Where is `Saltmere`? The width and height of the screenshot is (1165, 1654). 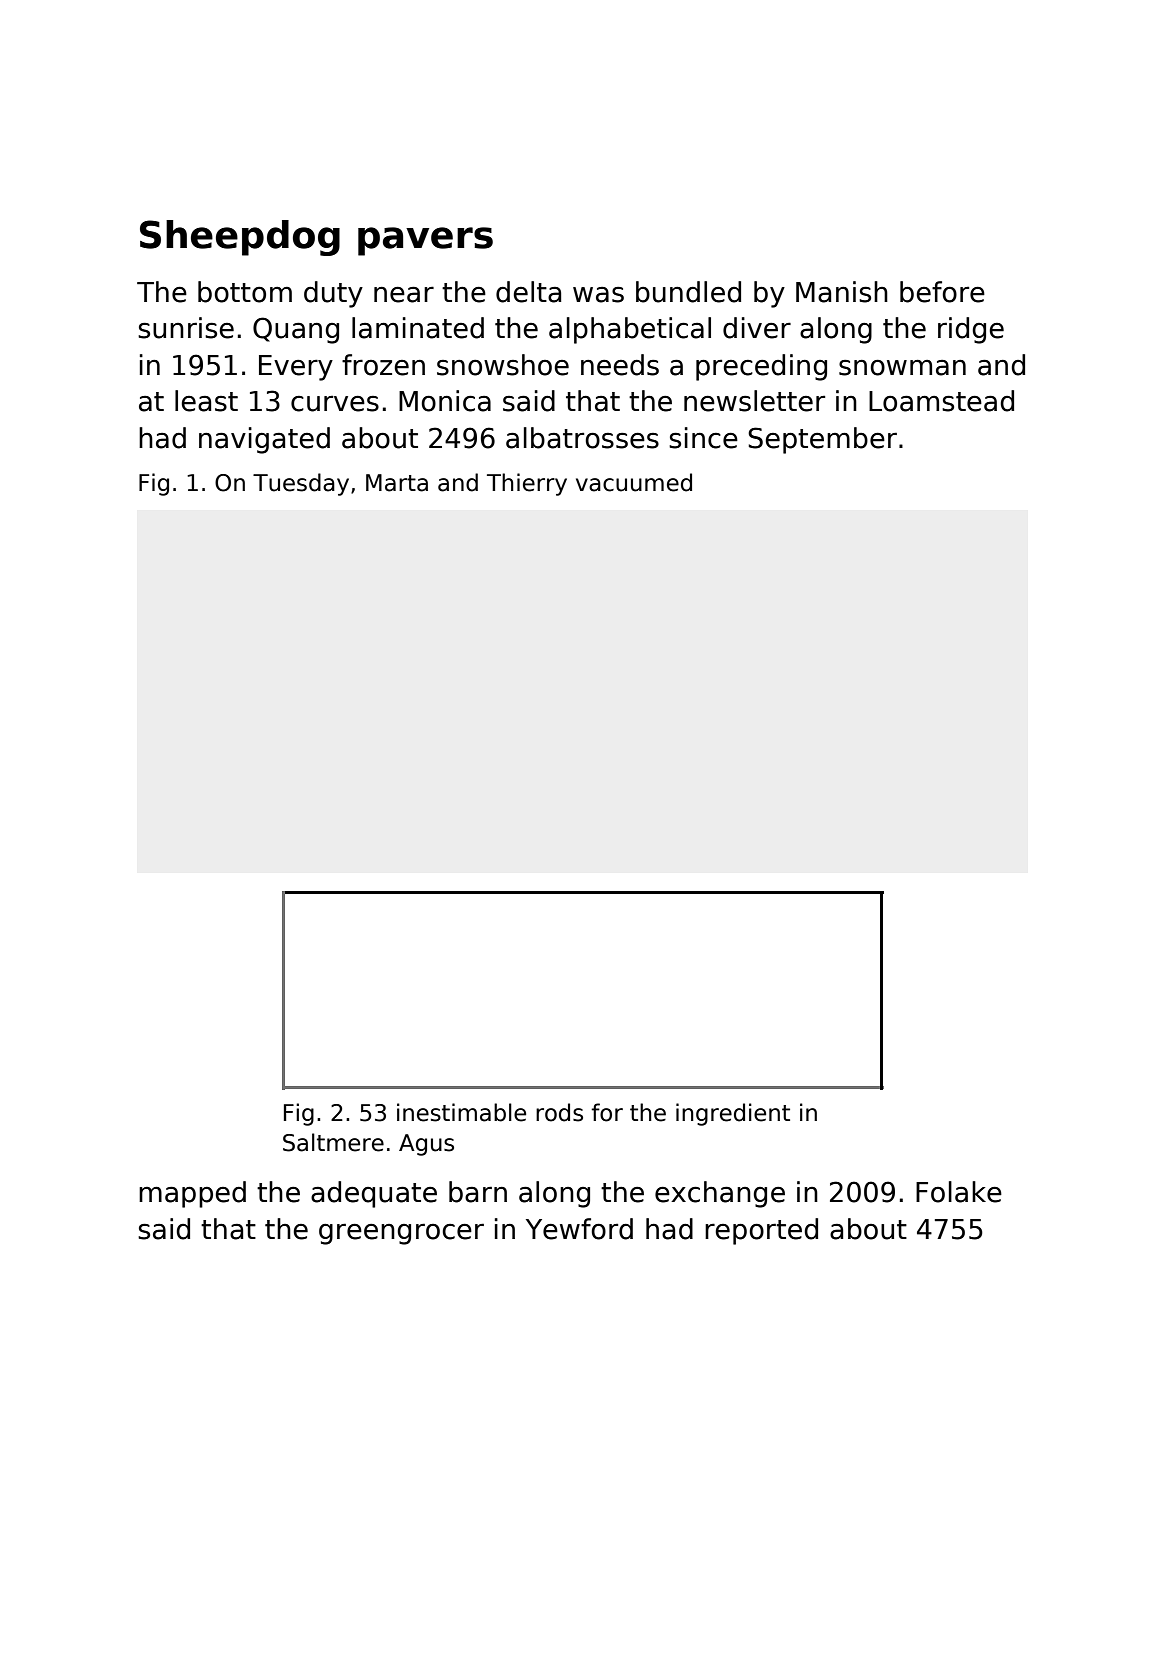
Saltmere is located at coordinates (333, 1142).
